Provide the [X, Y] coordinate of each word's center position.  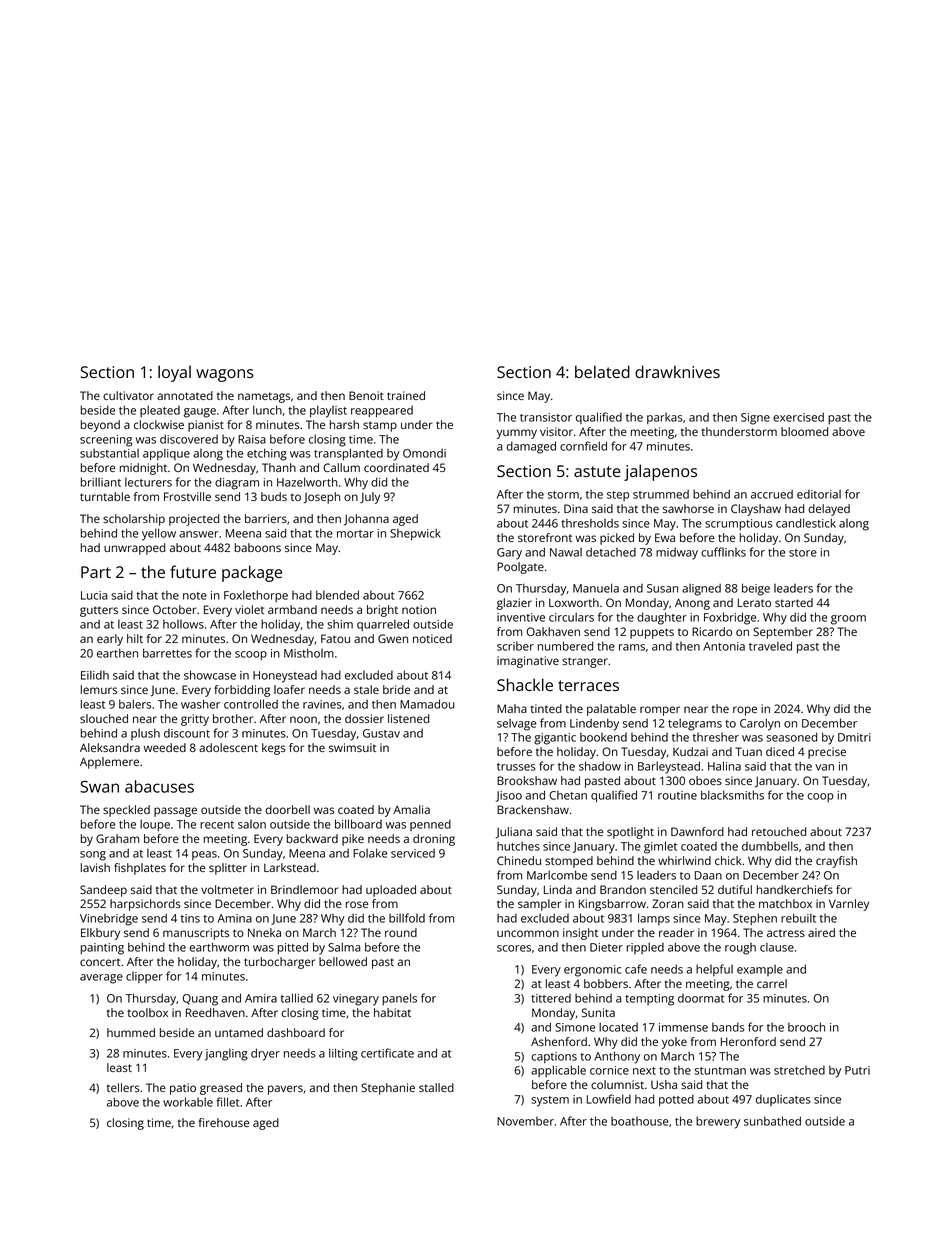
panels [399, 999]
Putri [857, 1070]
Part [96, 572]
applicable [558, 1071]
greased [221, 1089]
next [644, 1071]
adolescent [228, 747]
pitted [293, 948]
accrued [772, 494]
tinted [546, 708]
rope [745, 711]
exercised [798, 417]
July [370, 498]
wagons [225, 375]
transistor [546, 417]
